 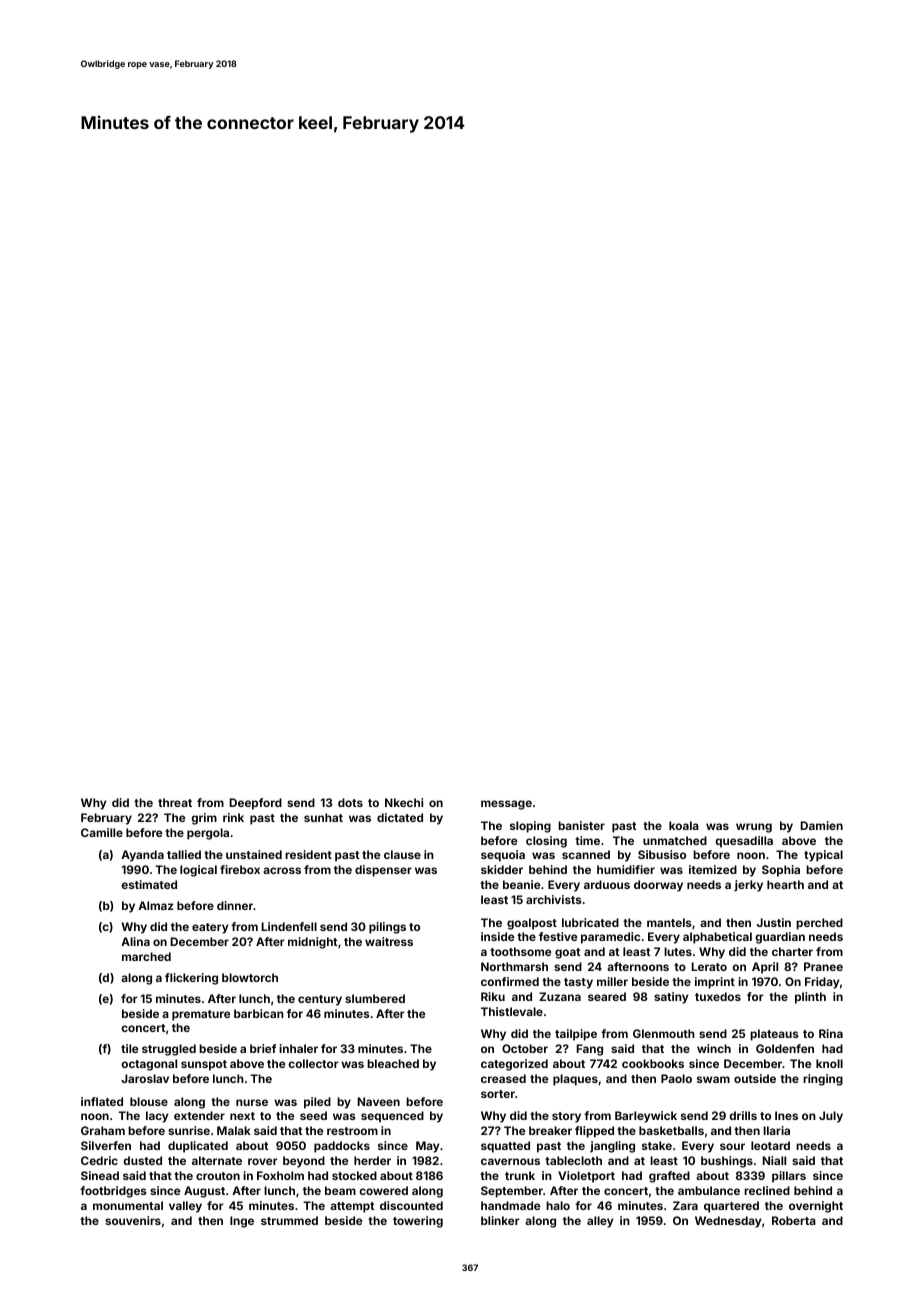 I want to click on flickering, so click(x=191, y=979).
